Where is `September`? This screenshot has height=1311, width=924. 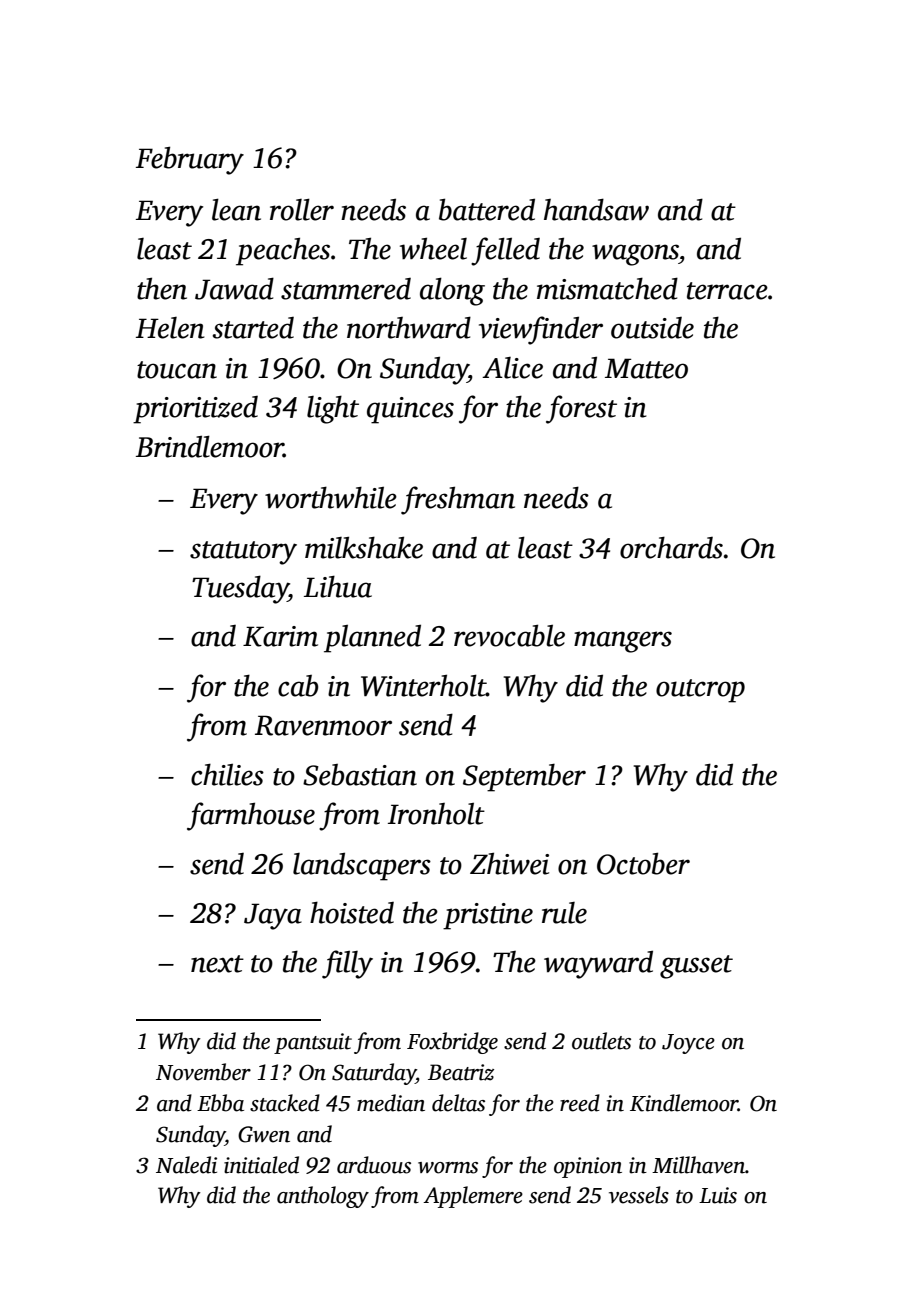
September is located at coordinates (524, 778).
